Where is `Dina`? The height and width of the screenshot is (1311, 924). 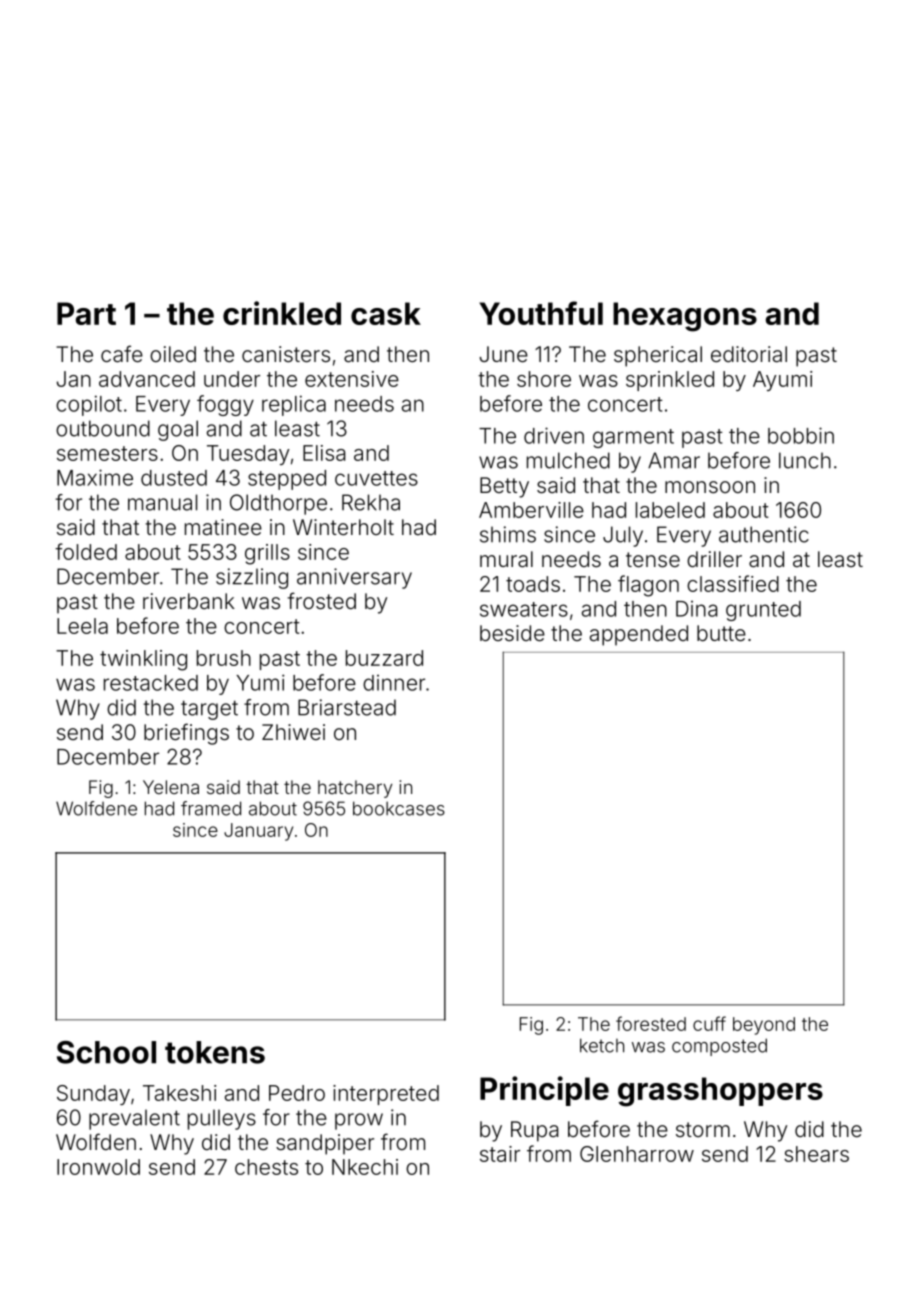
Dina is located at coordinates (697, 609).
